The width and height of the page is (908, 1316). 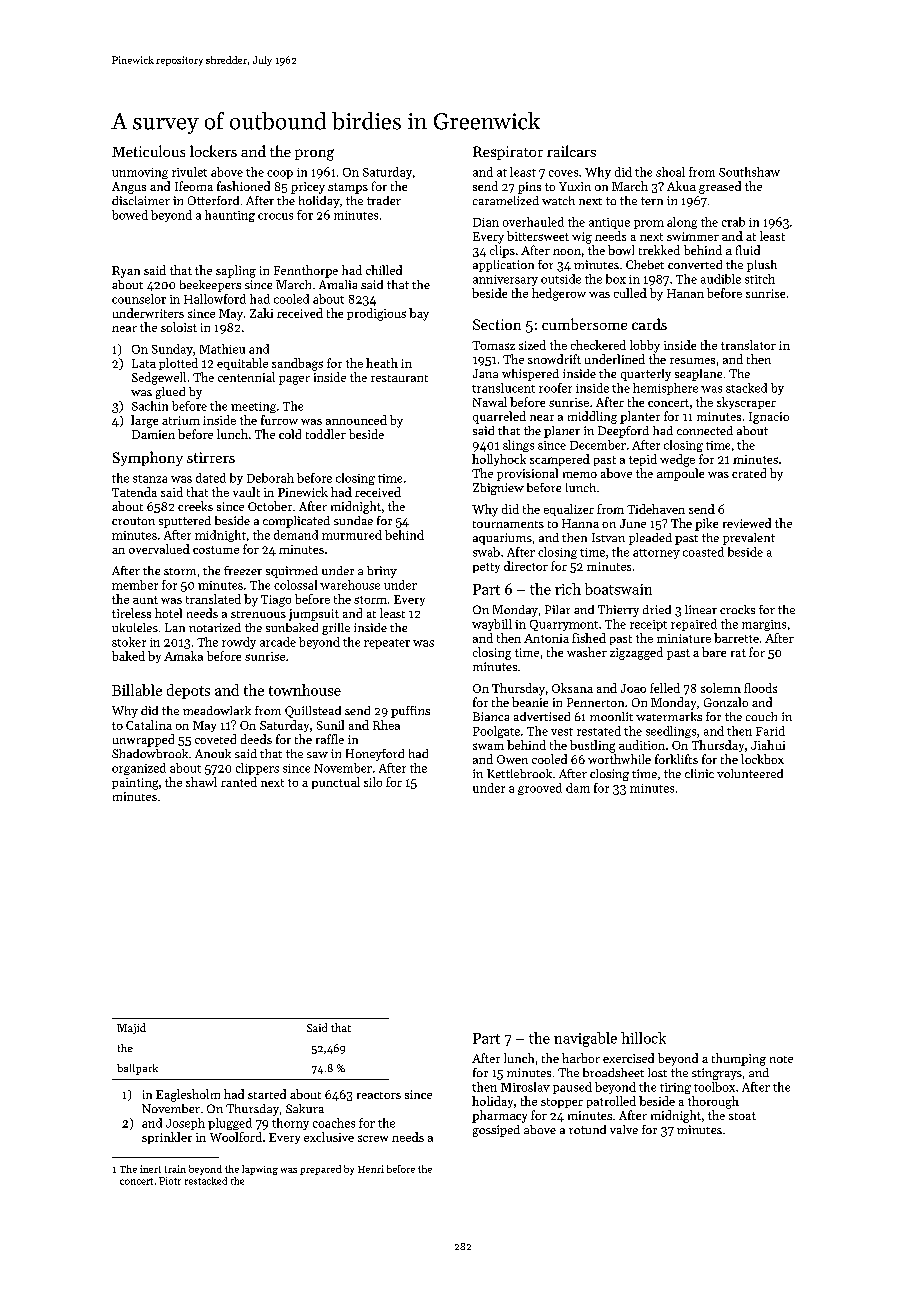 What do you see at coordinates (260, 1170) in the page?
I see `lapwing` at bounding box center [260, 1170].
